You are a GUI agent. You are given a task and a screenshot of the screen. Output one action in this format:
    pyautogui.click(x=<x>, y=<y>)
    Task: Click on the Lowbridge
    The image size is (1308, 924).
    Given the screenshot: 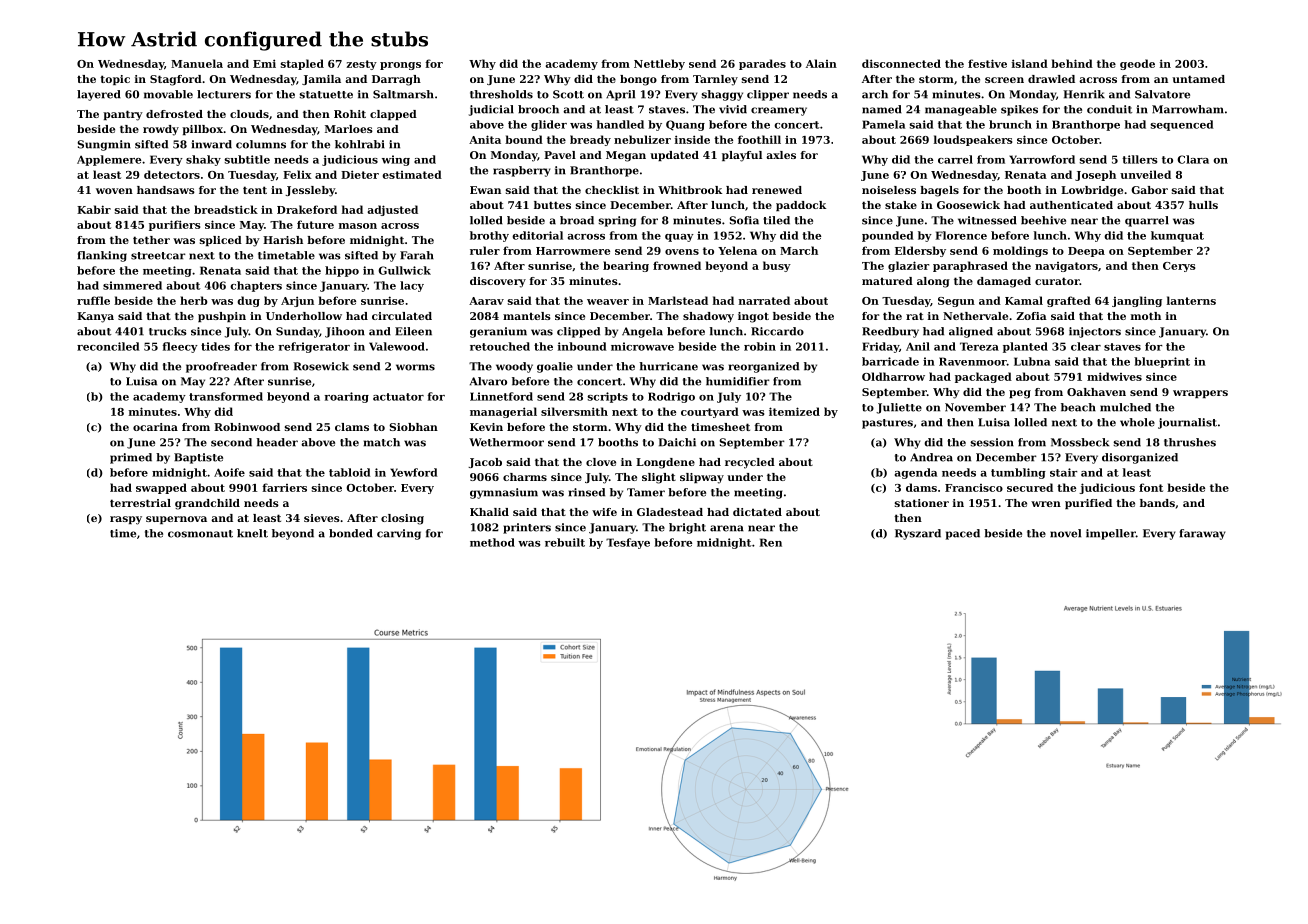 What is the action you would take?
    pyautogui.click(x=1092, y=191)
